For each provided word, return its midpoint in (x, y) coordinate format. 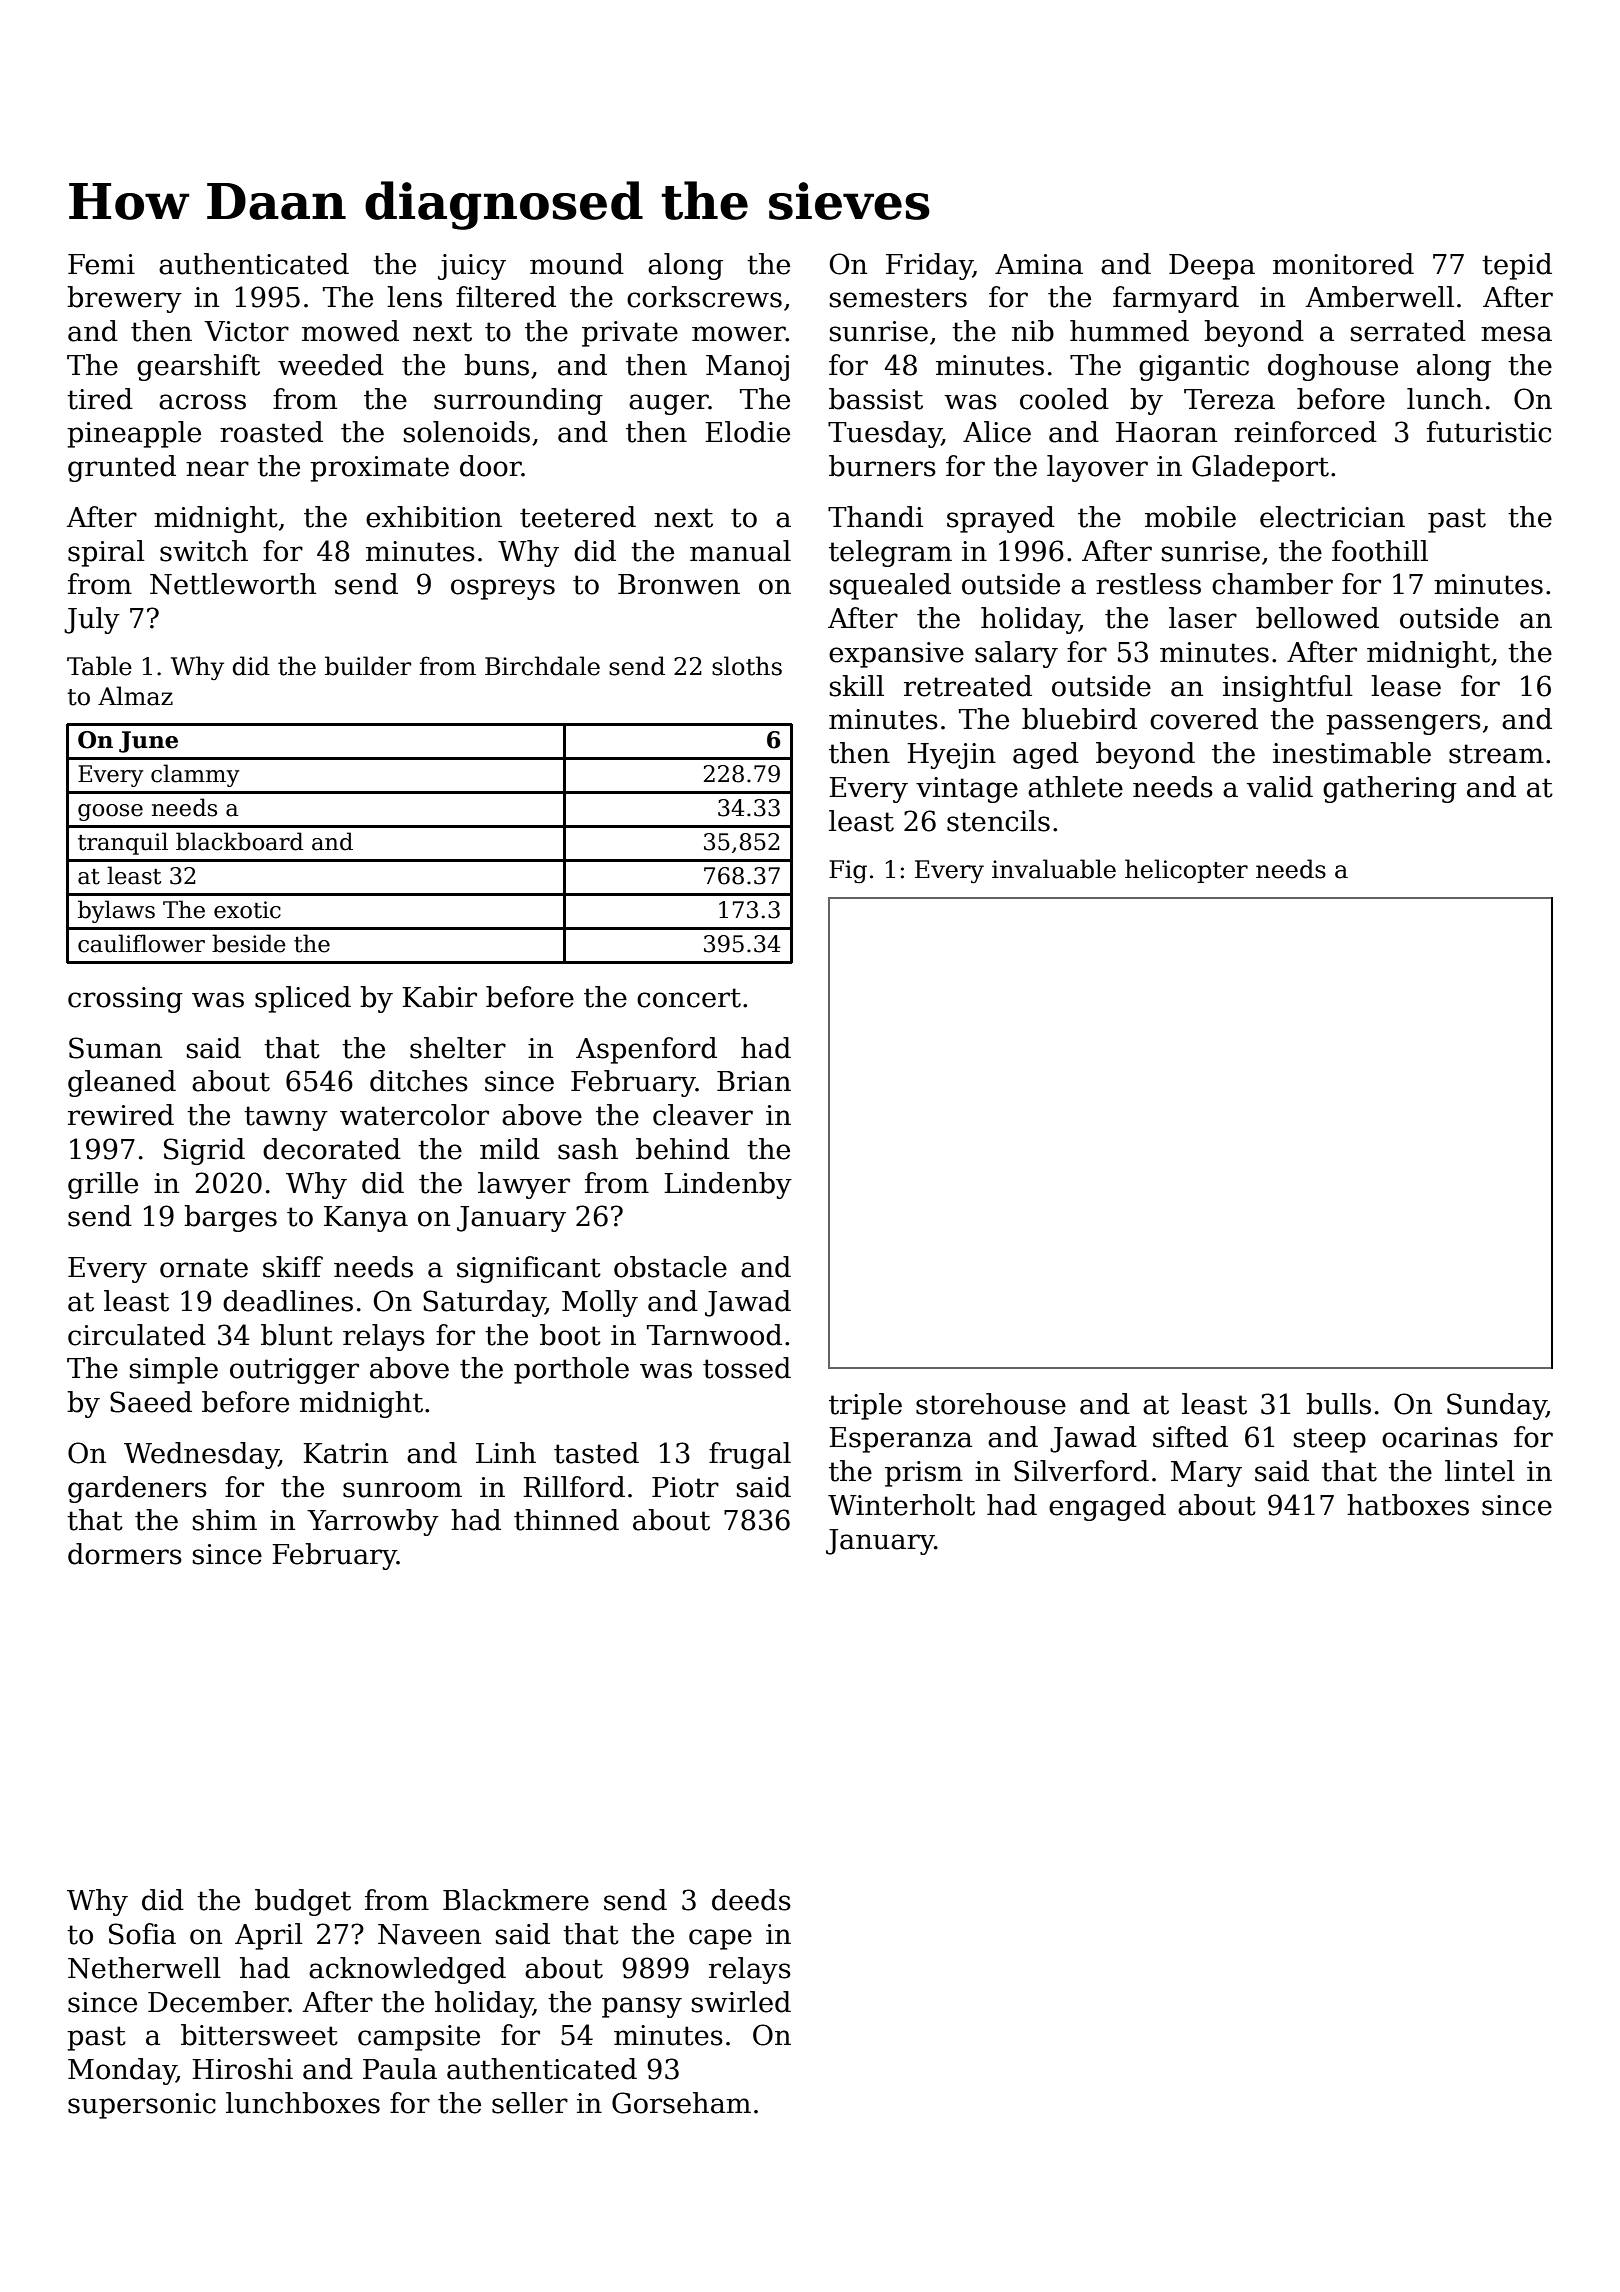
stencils (998, 821)
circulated (137, 1335)
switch (204, 551)
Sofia (142, 1934)
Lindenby (728, 1185)
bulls (1338, 1404)
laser (1203, 618)
